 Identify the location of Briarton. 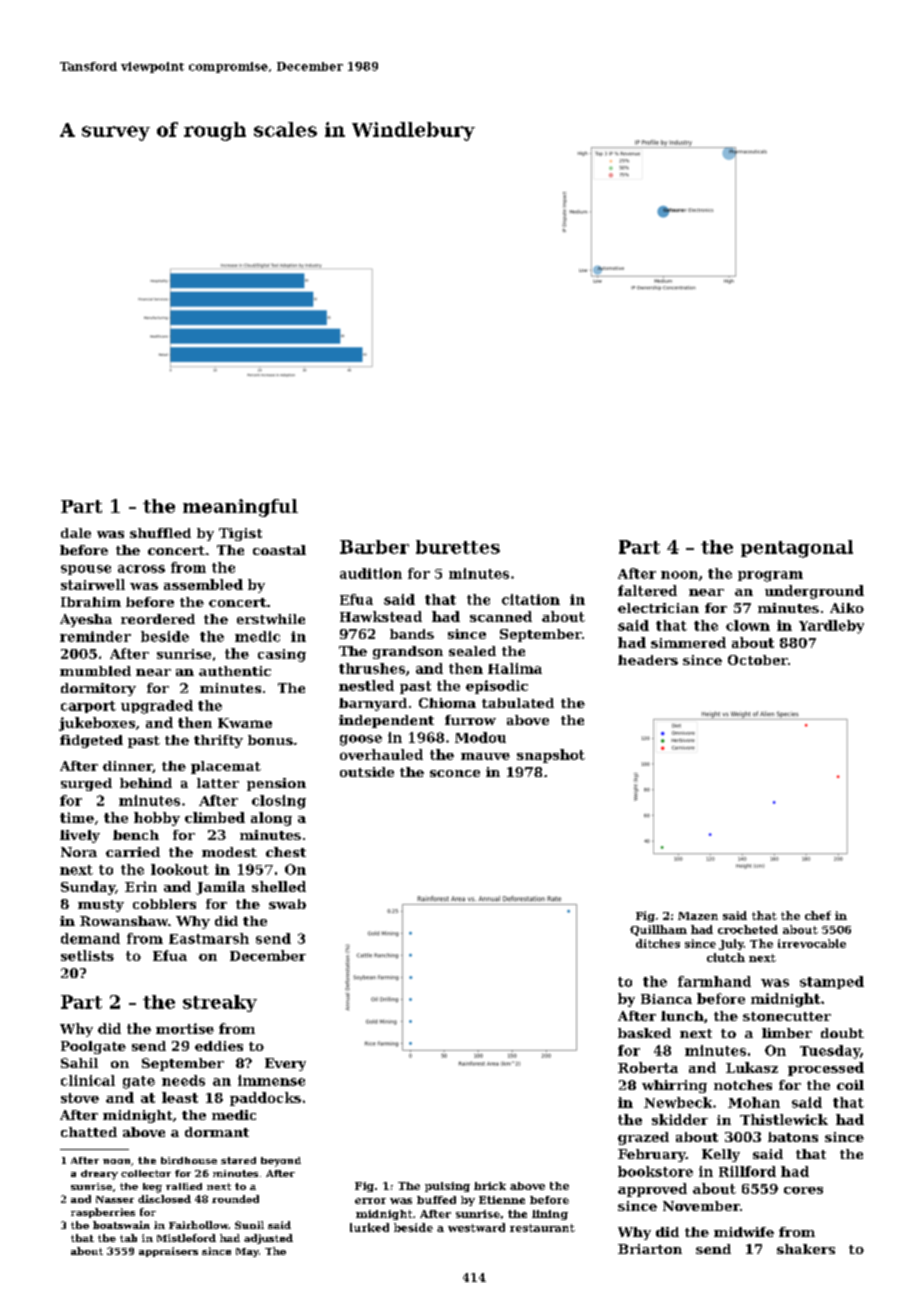
(650, 1249).
